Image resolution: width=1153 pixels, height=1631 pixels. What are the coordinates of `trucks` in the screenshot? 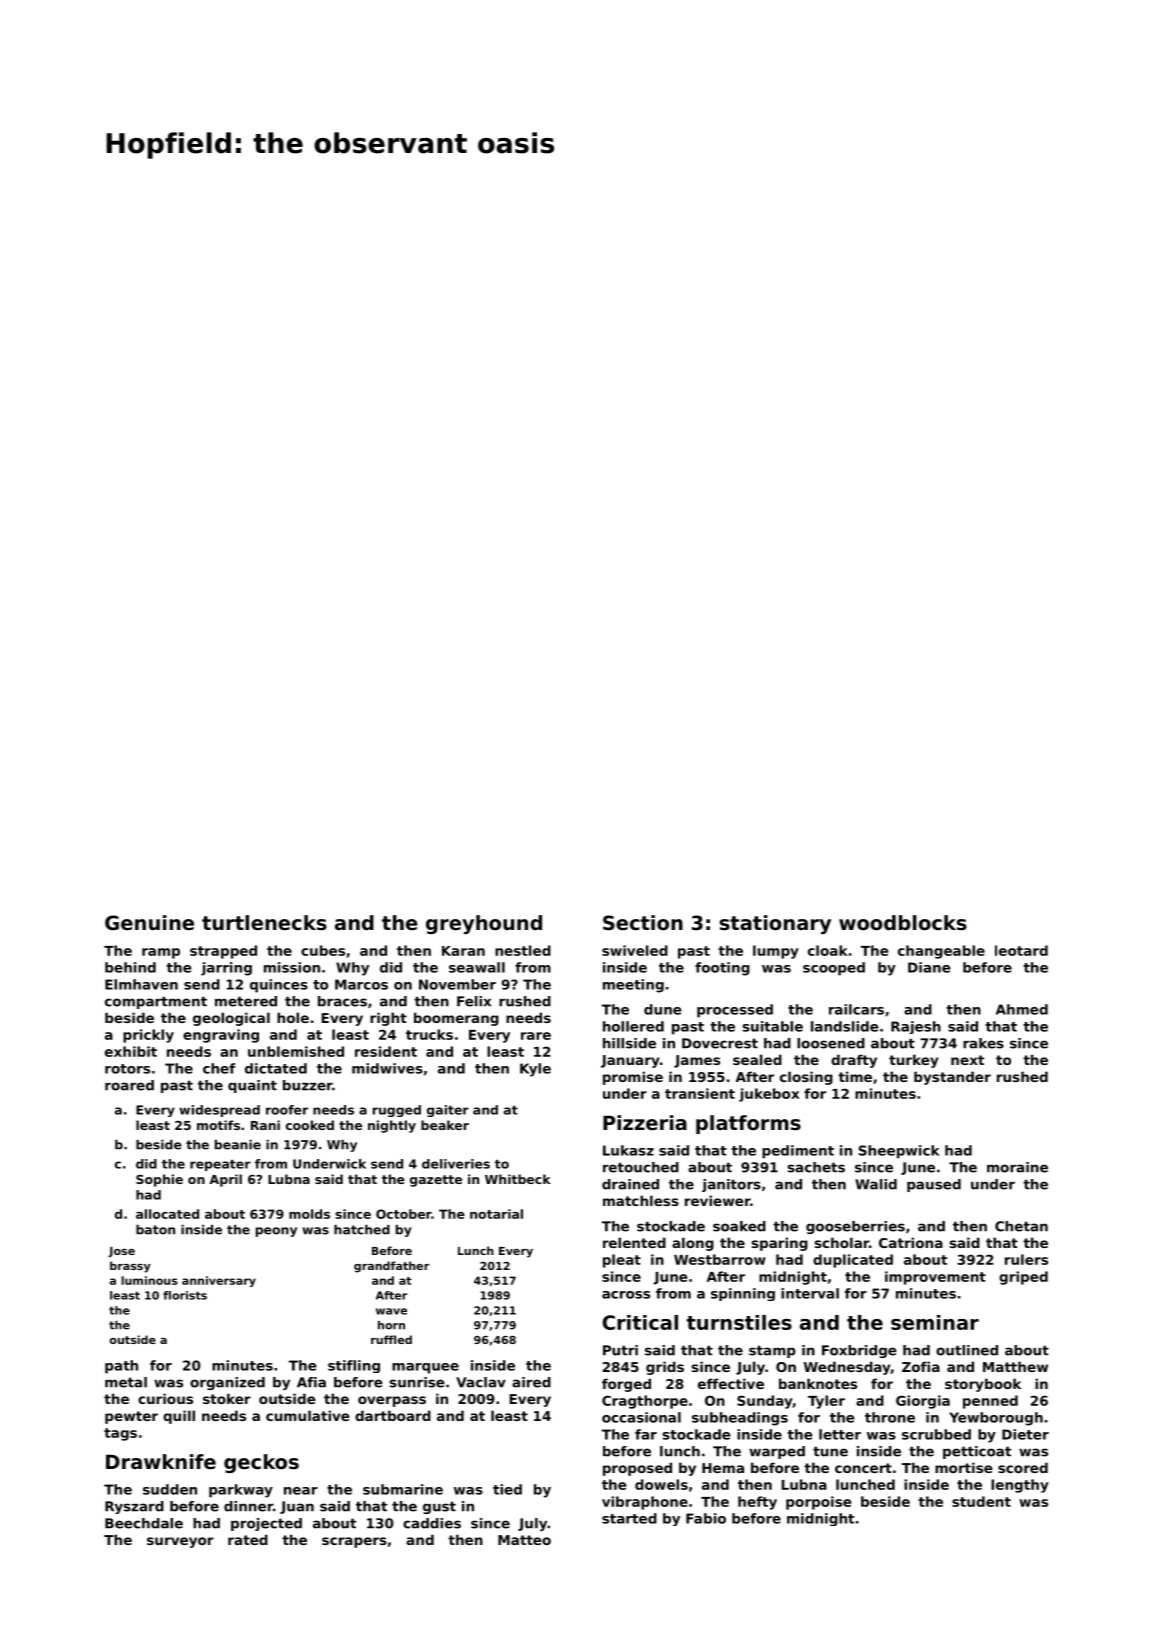 It's located at (429, 1034).
